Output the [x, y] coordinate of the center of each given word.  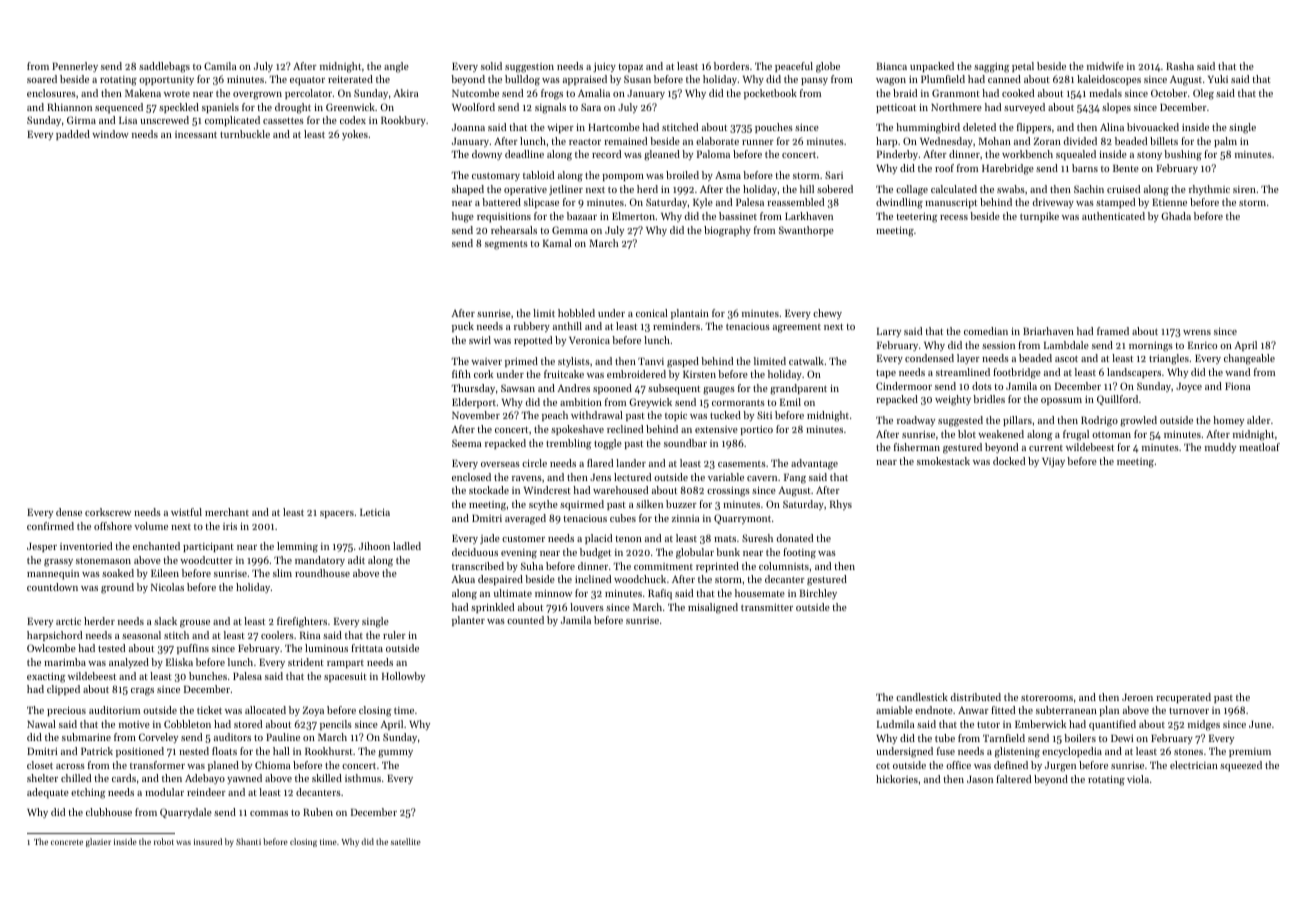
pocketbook [770, 94]
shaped [468, 190]
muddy [1220, 448]
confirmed [50, 526]
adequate [48, 793]
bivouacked [1153, 127]
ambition [581, 402]
